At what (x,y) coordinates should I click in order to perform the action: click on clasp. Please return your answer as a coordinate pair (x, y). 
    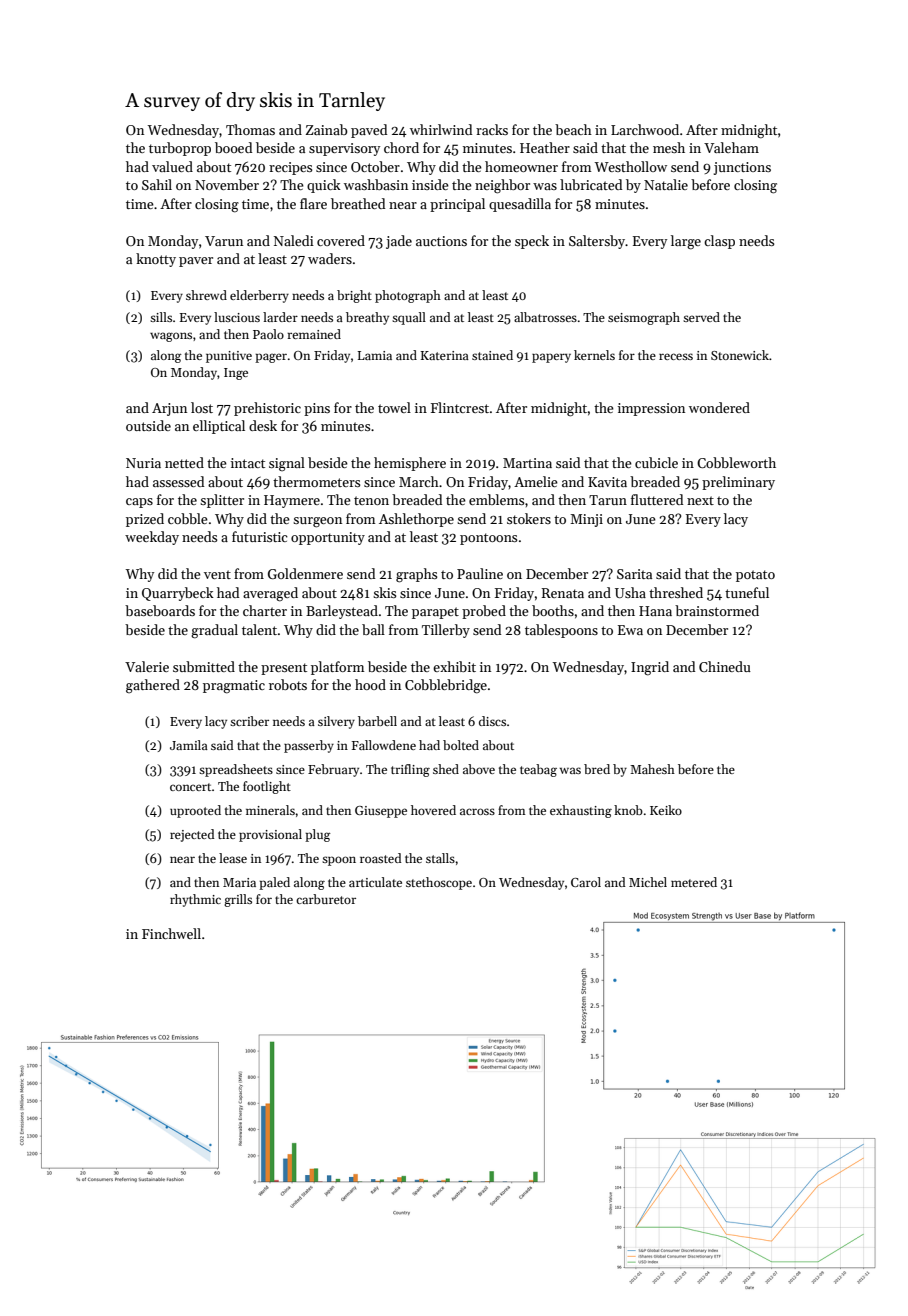
    Looking at the image, I should click on (719, 242).
